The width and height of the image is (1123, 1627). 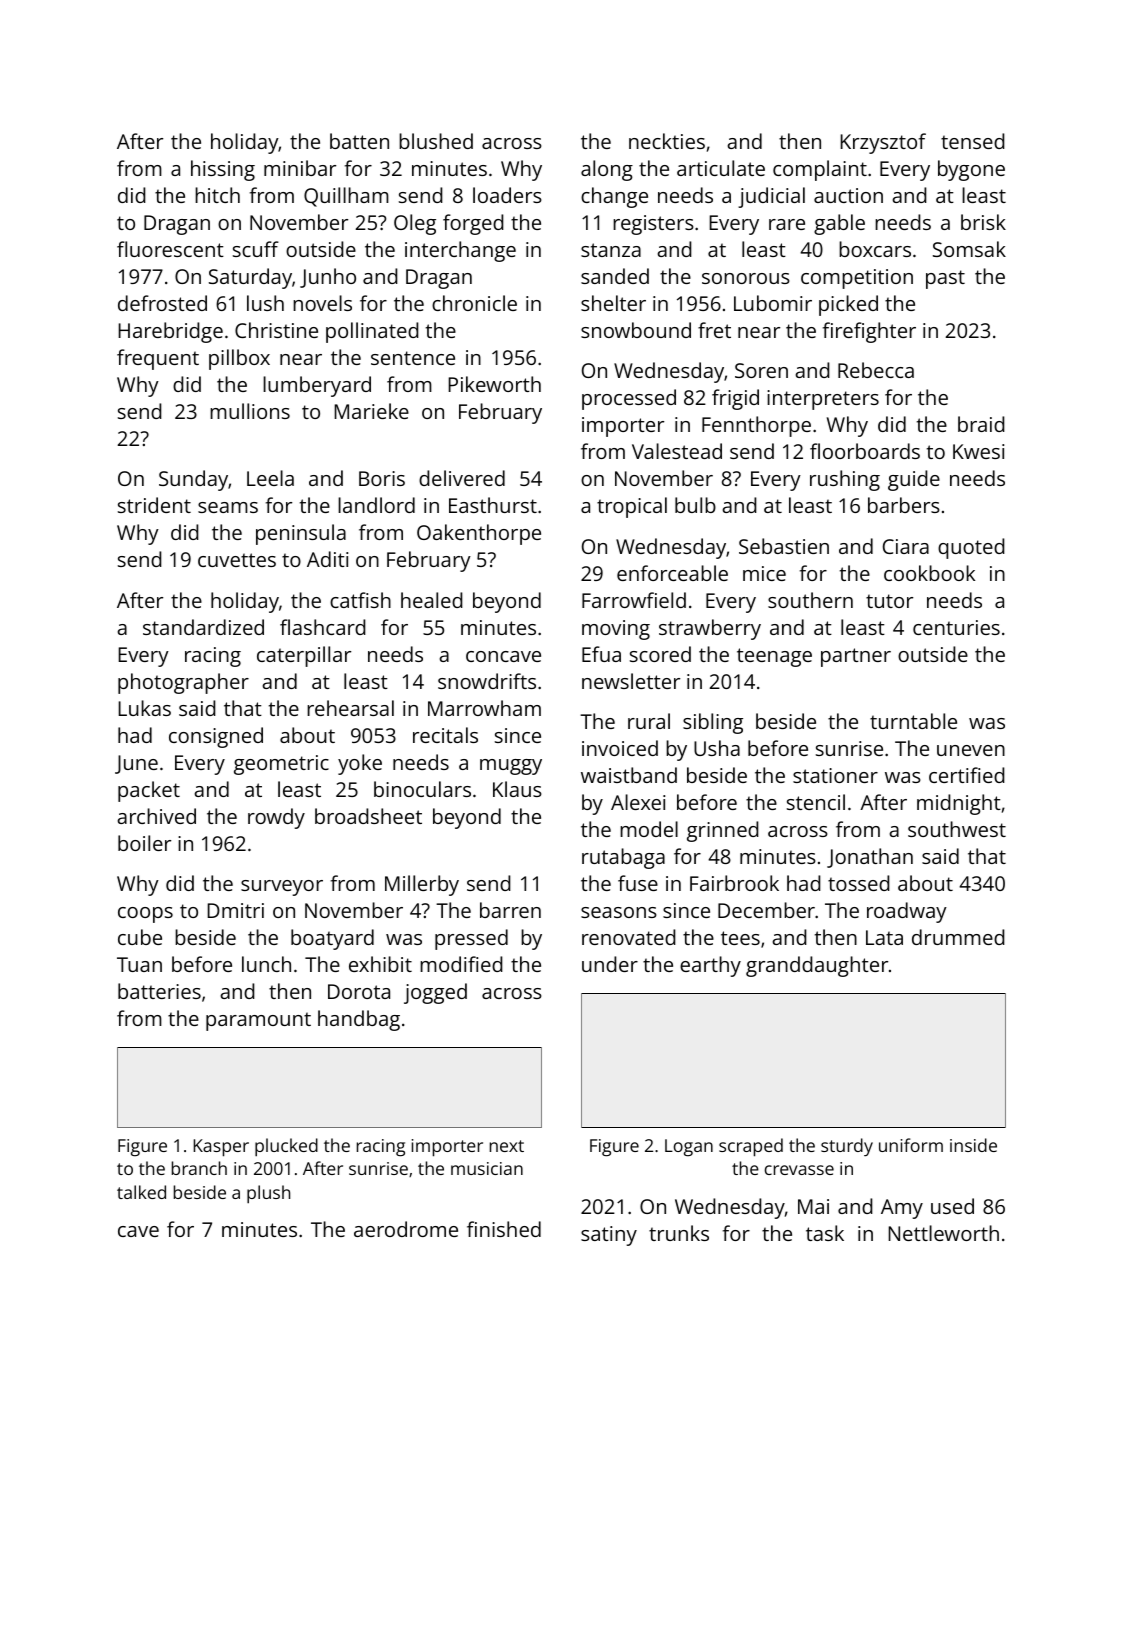 I want to click on novels, so click(x=322, y=303).
